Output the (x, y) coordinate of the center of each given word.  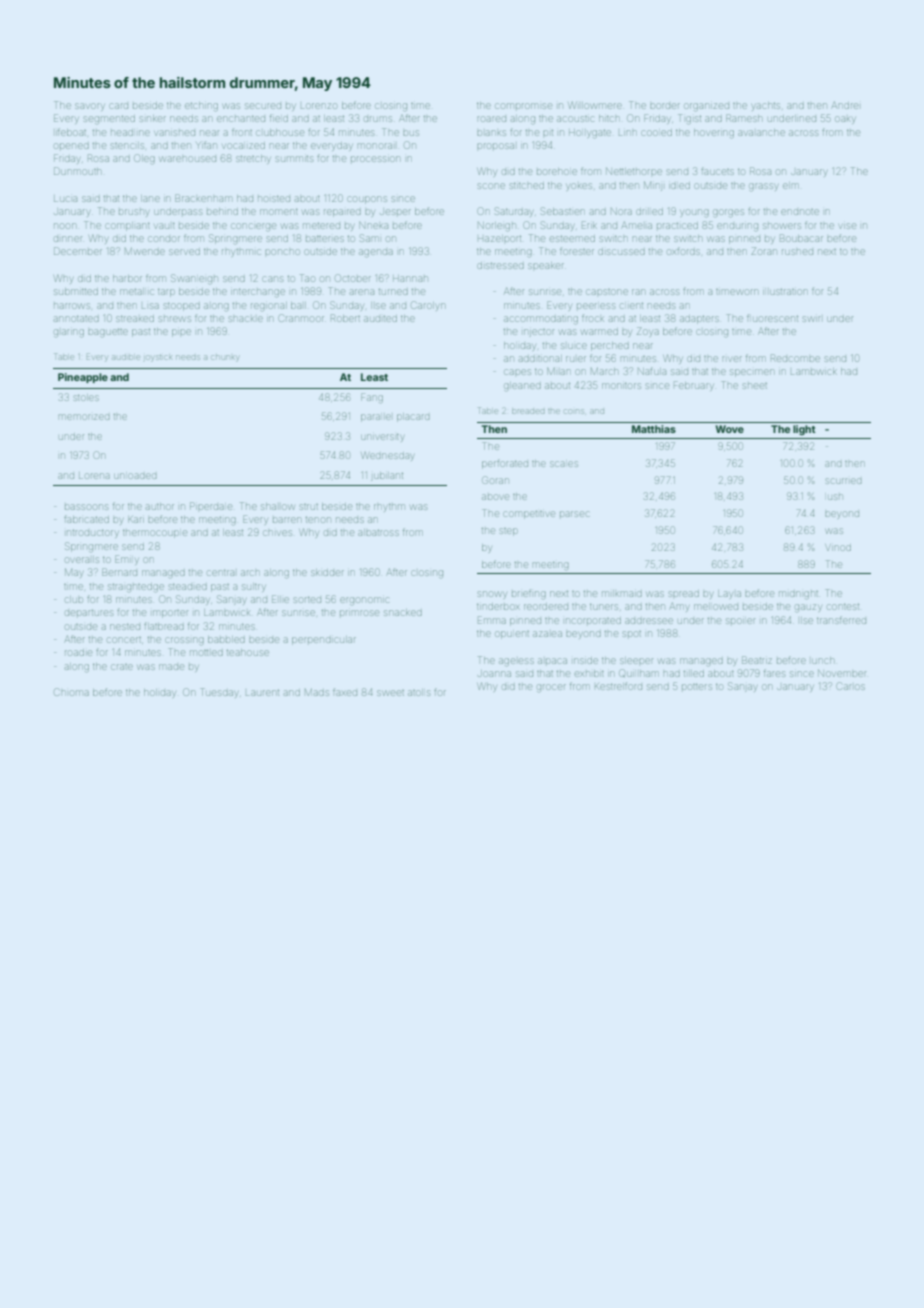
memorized (84, 417)
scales (564, 464)
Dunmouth (77, 171)
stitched (527, 186)
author (160, 506)
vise (848, 226)
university (382, 438)
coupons (367, 200)
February (693, 385)
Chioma (71, 692)
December (78, 251)
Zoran (763, 251)
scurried (844, 481)
